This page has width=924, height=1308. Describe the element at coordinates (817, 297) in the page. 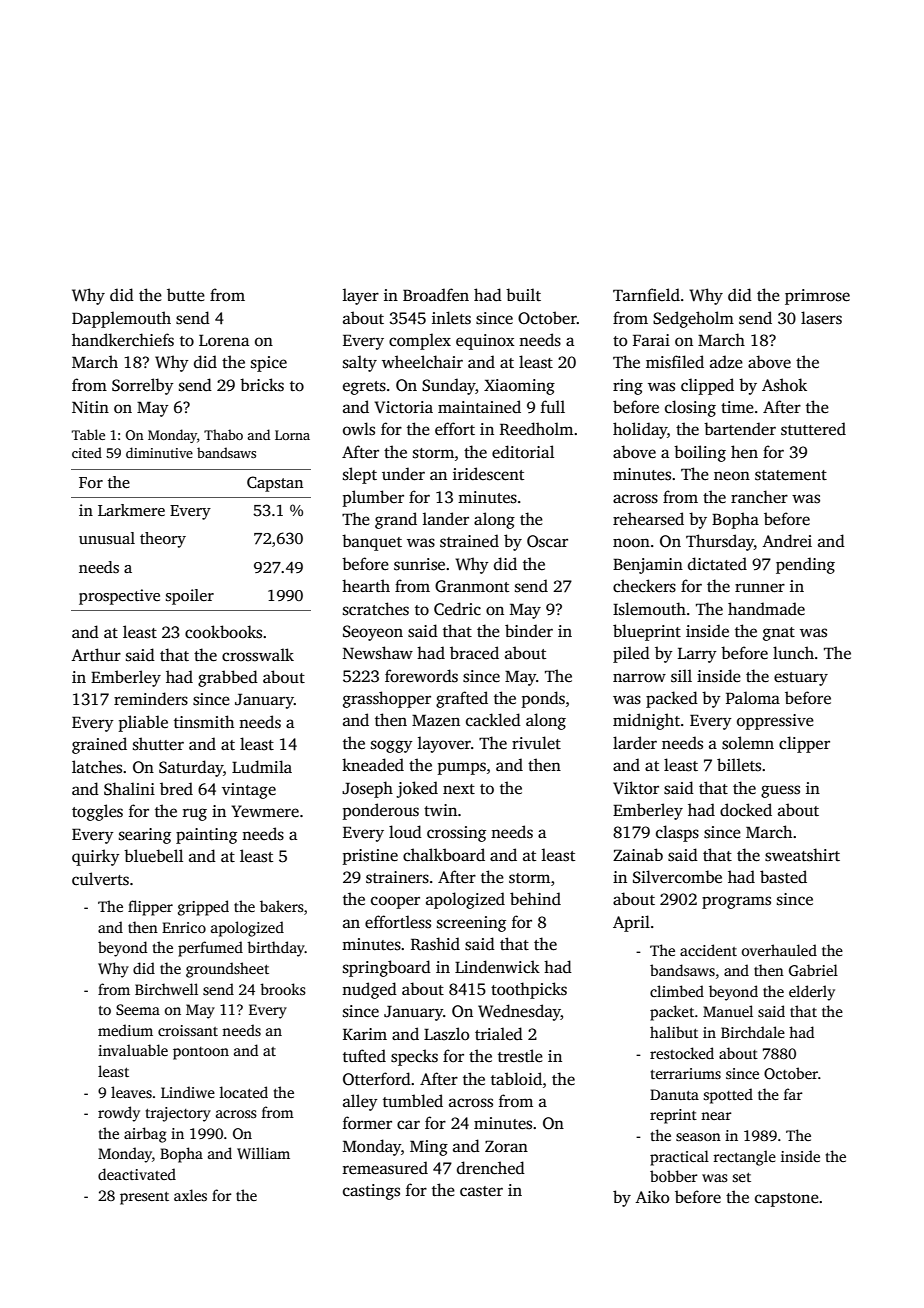

I see `primrose` at that location.
